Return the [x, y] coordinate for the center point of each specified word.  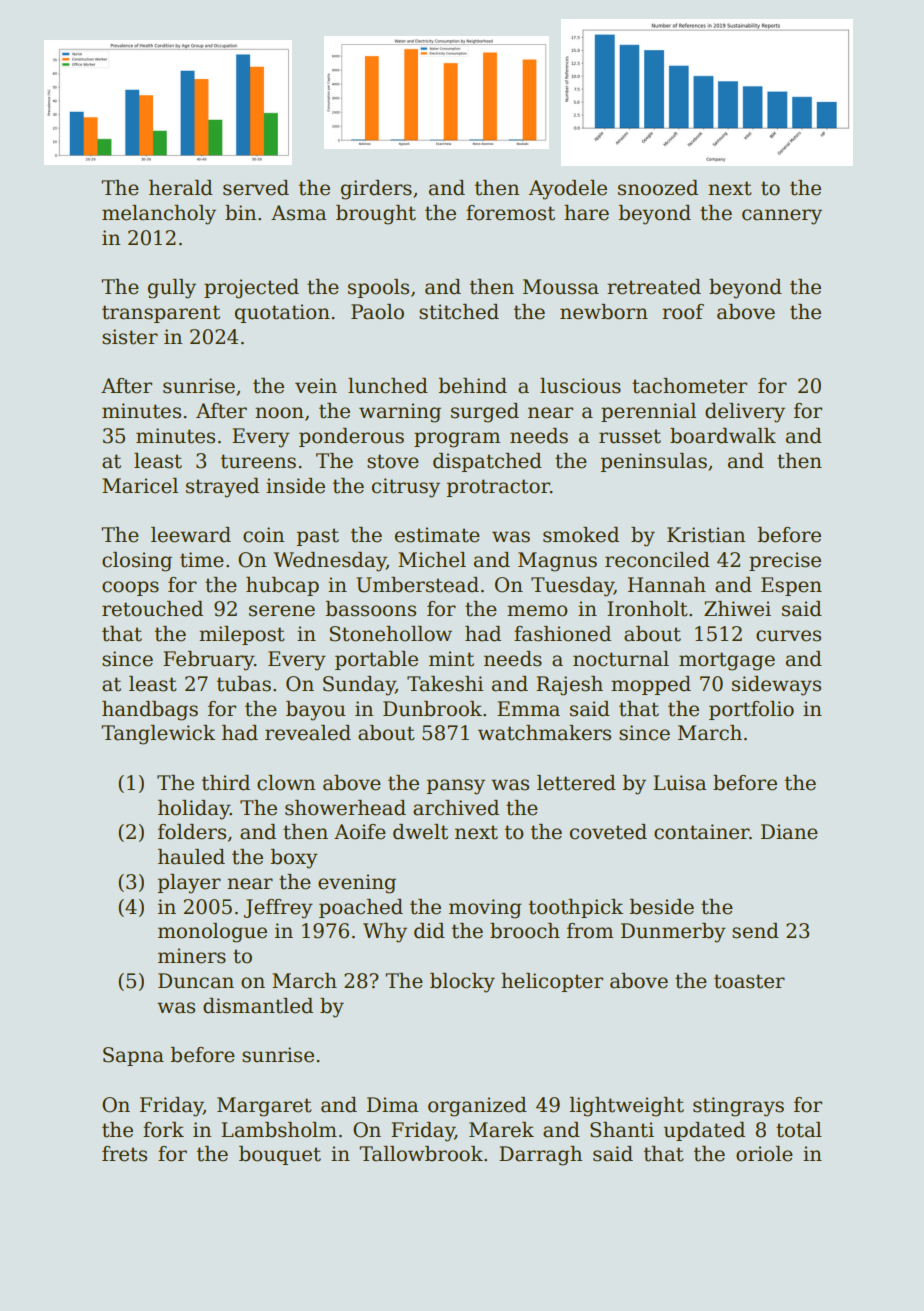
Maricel [140, 486]
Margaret [264, 1107]
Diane [789, 832]
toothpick [576, 908]
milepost [242, 635]
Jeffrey [278, 909]
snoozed [658, 188]
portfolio [751, 710]
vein [316, 386]
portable [376, 660]
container [702, 832]
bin [240, 213]
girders [376, 190]
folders [192, 832]
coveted [608, 832]
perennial [648, 412]
